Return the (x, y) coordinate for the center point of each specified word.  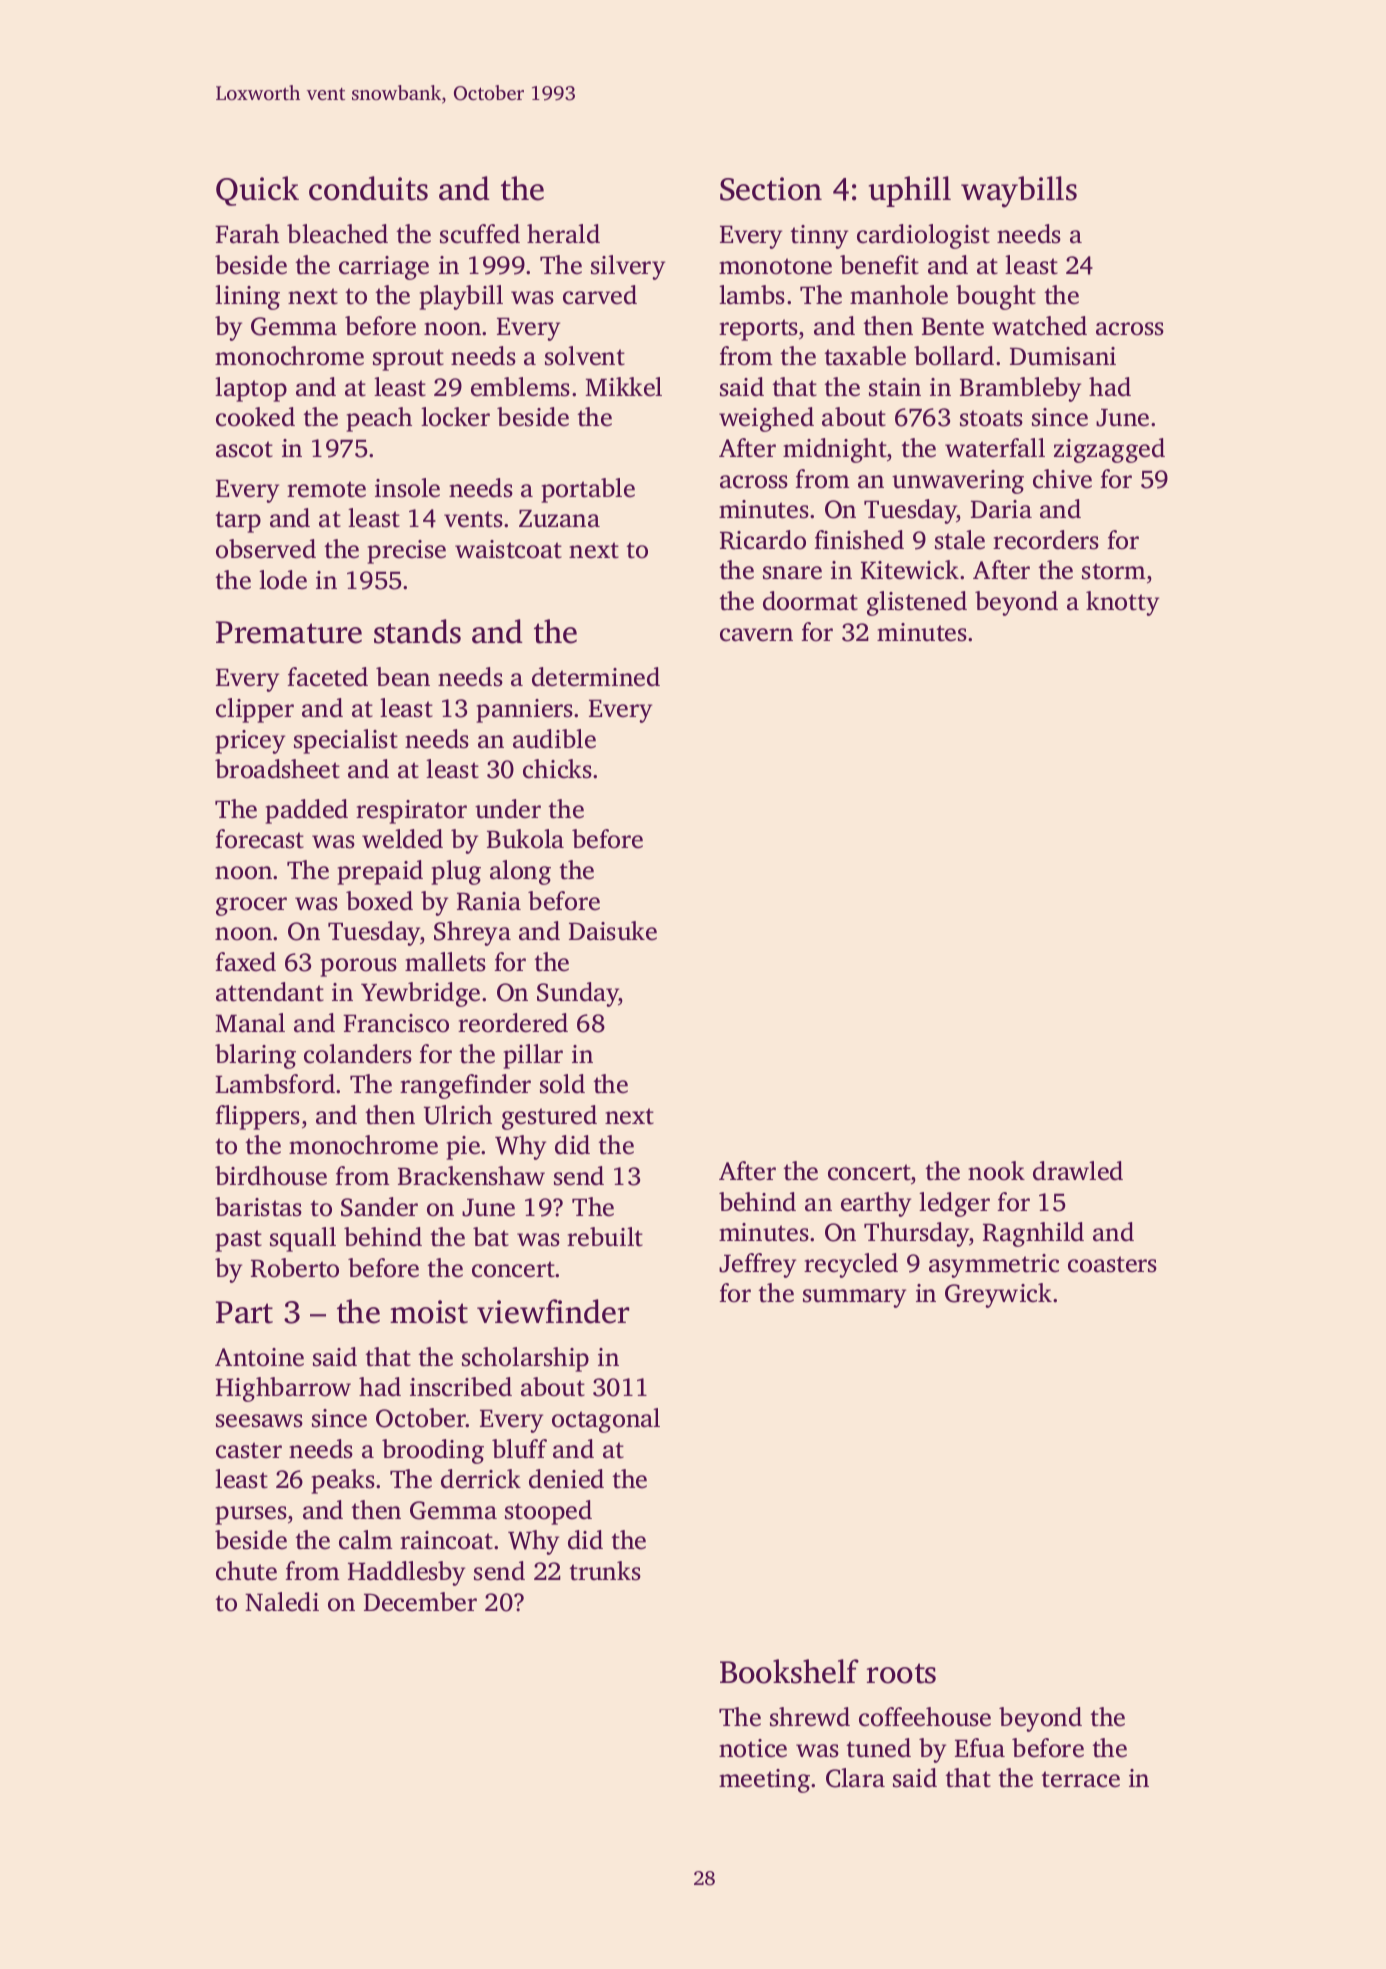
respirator (411, 812)
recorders (1046, 540)
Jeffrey (757, 1265)
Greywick (998, 1295)
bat (491, 1237)
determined (596, 677)
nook (996, 1171)
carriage (384, 268)
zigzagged (1109, 450)
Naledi (282, 1602)
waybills (1019, 192)
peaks (343, 1481)
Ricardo (763, 540)
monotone (775, 266)
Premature (289, 632)
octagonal (606, 1420)
